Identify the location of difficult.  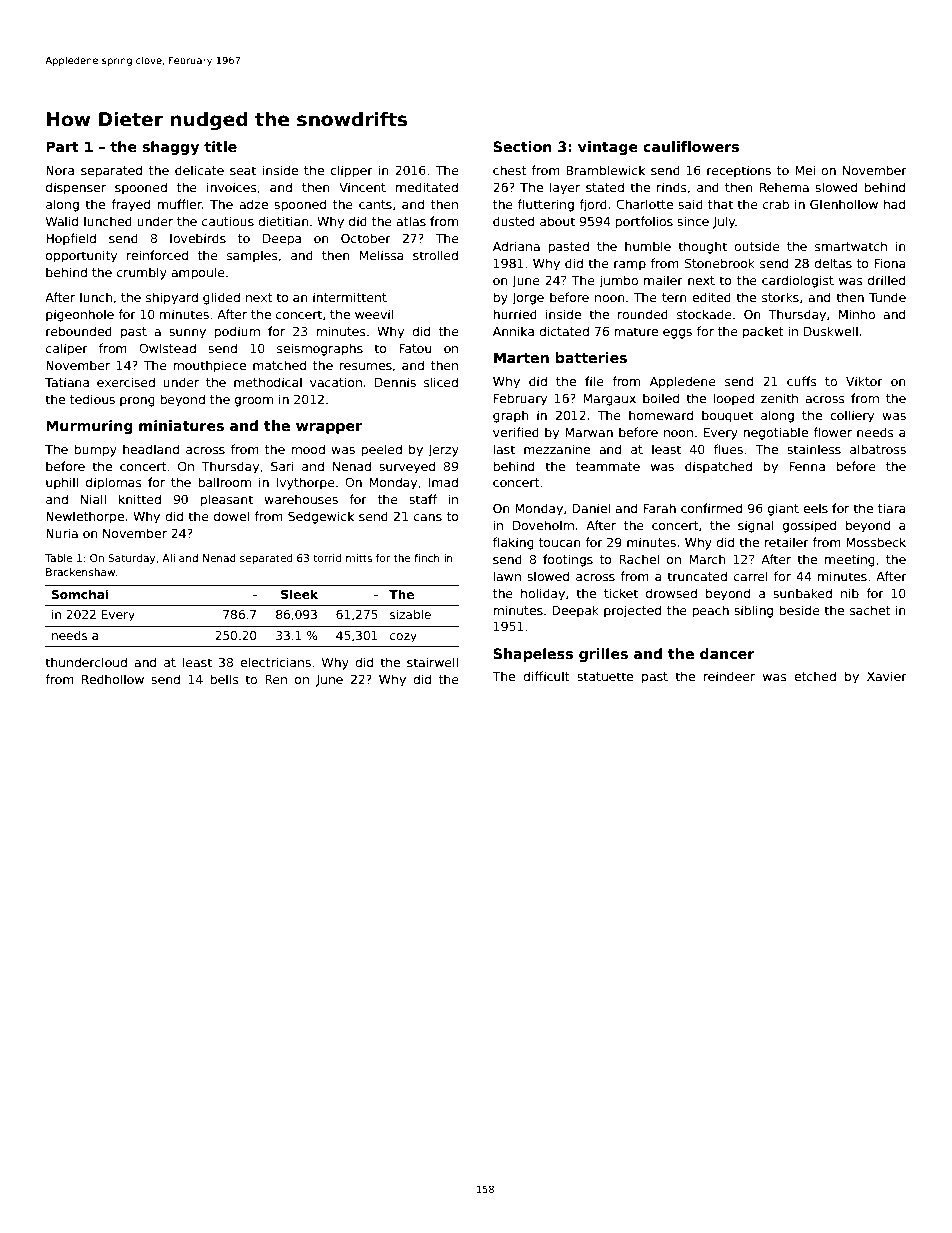
(546, 676).
